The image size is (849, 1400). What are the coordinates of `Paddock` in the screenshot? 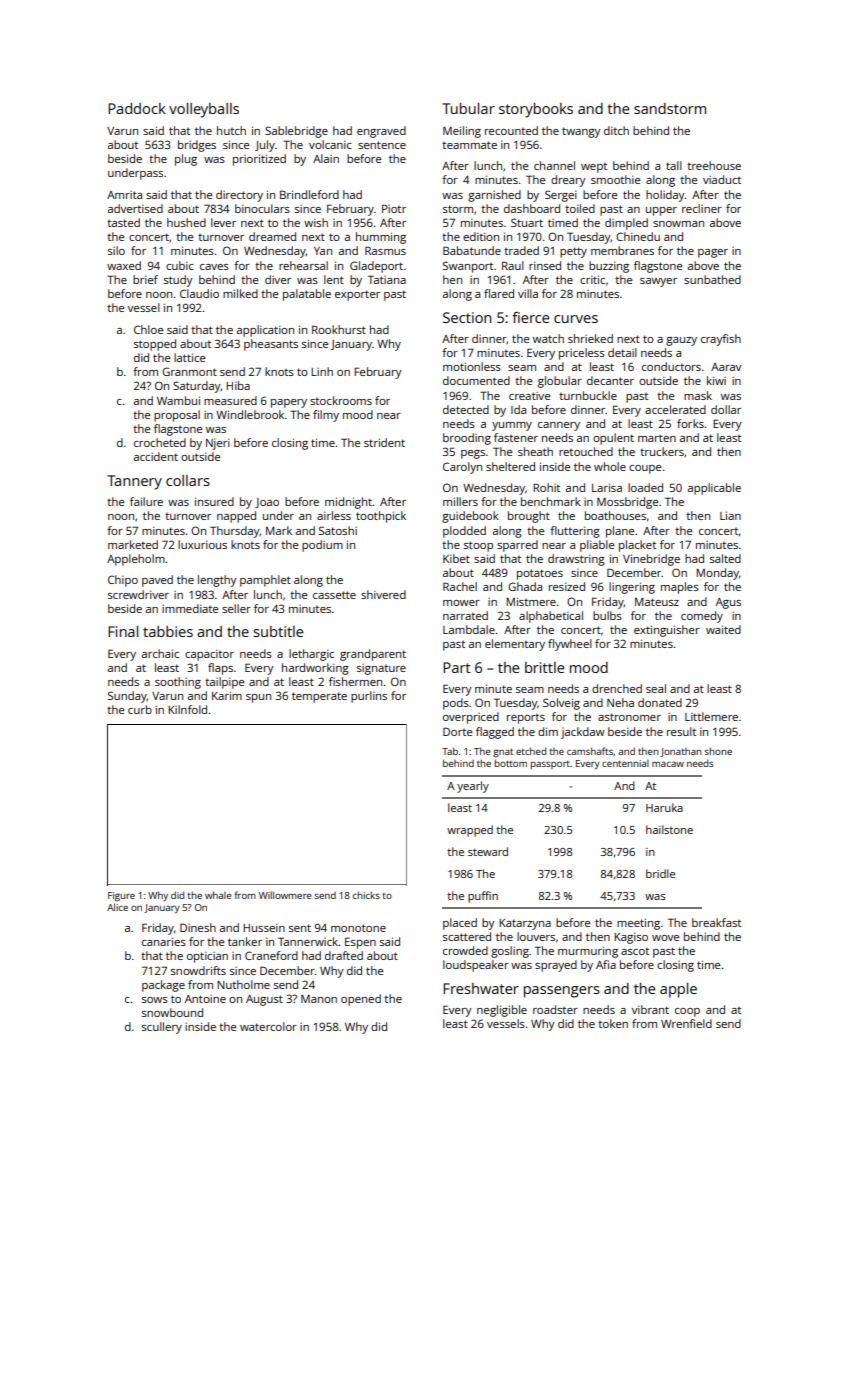 It's located at (137, 108).
